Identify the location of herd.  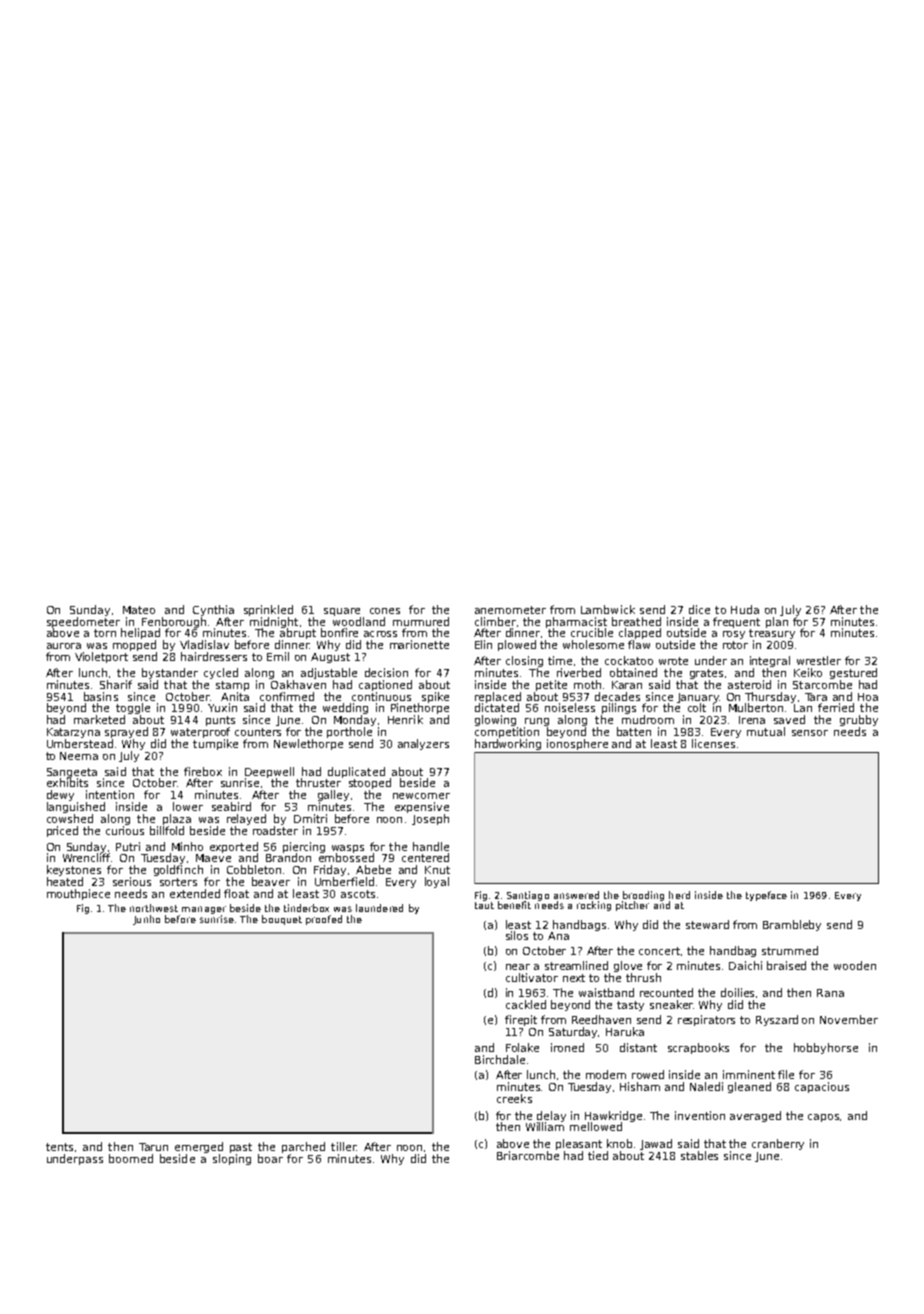
(679, 895).
